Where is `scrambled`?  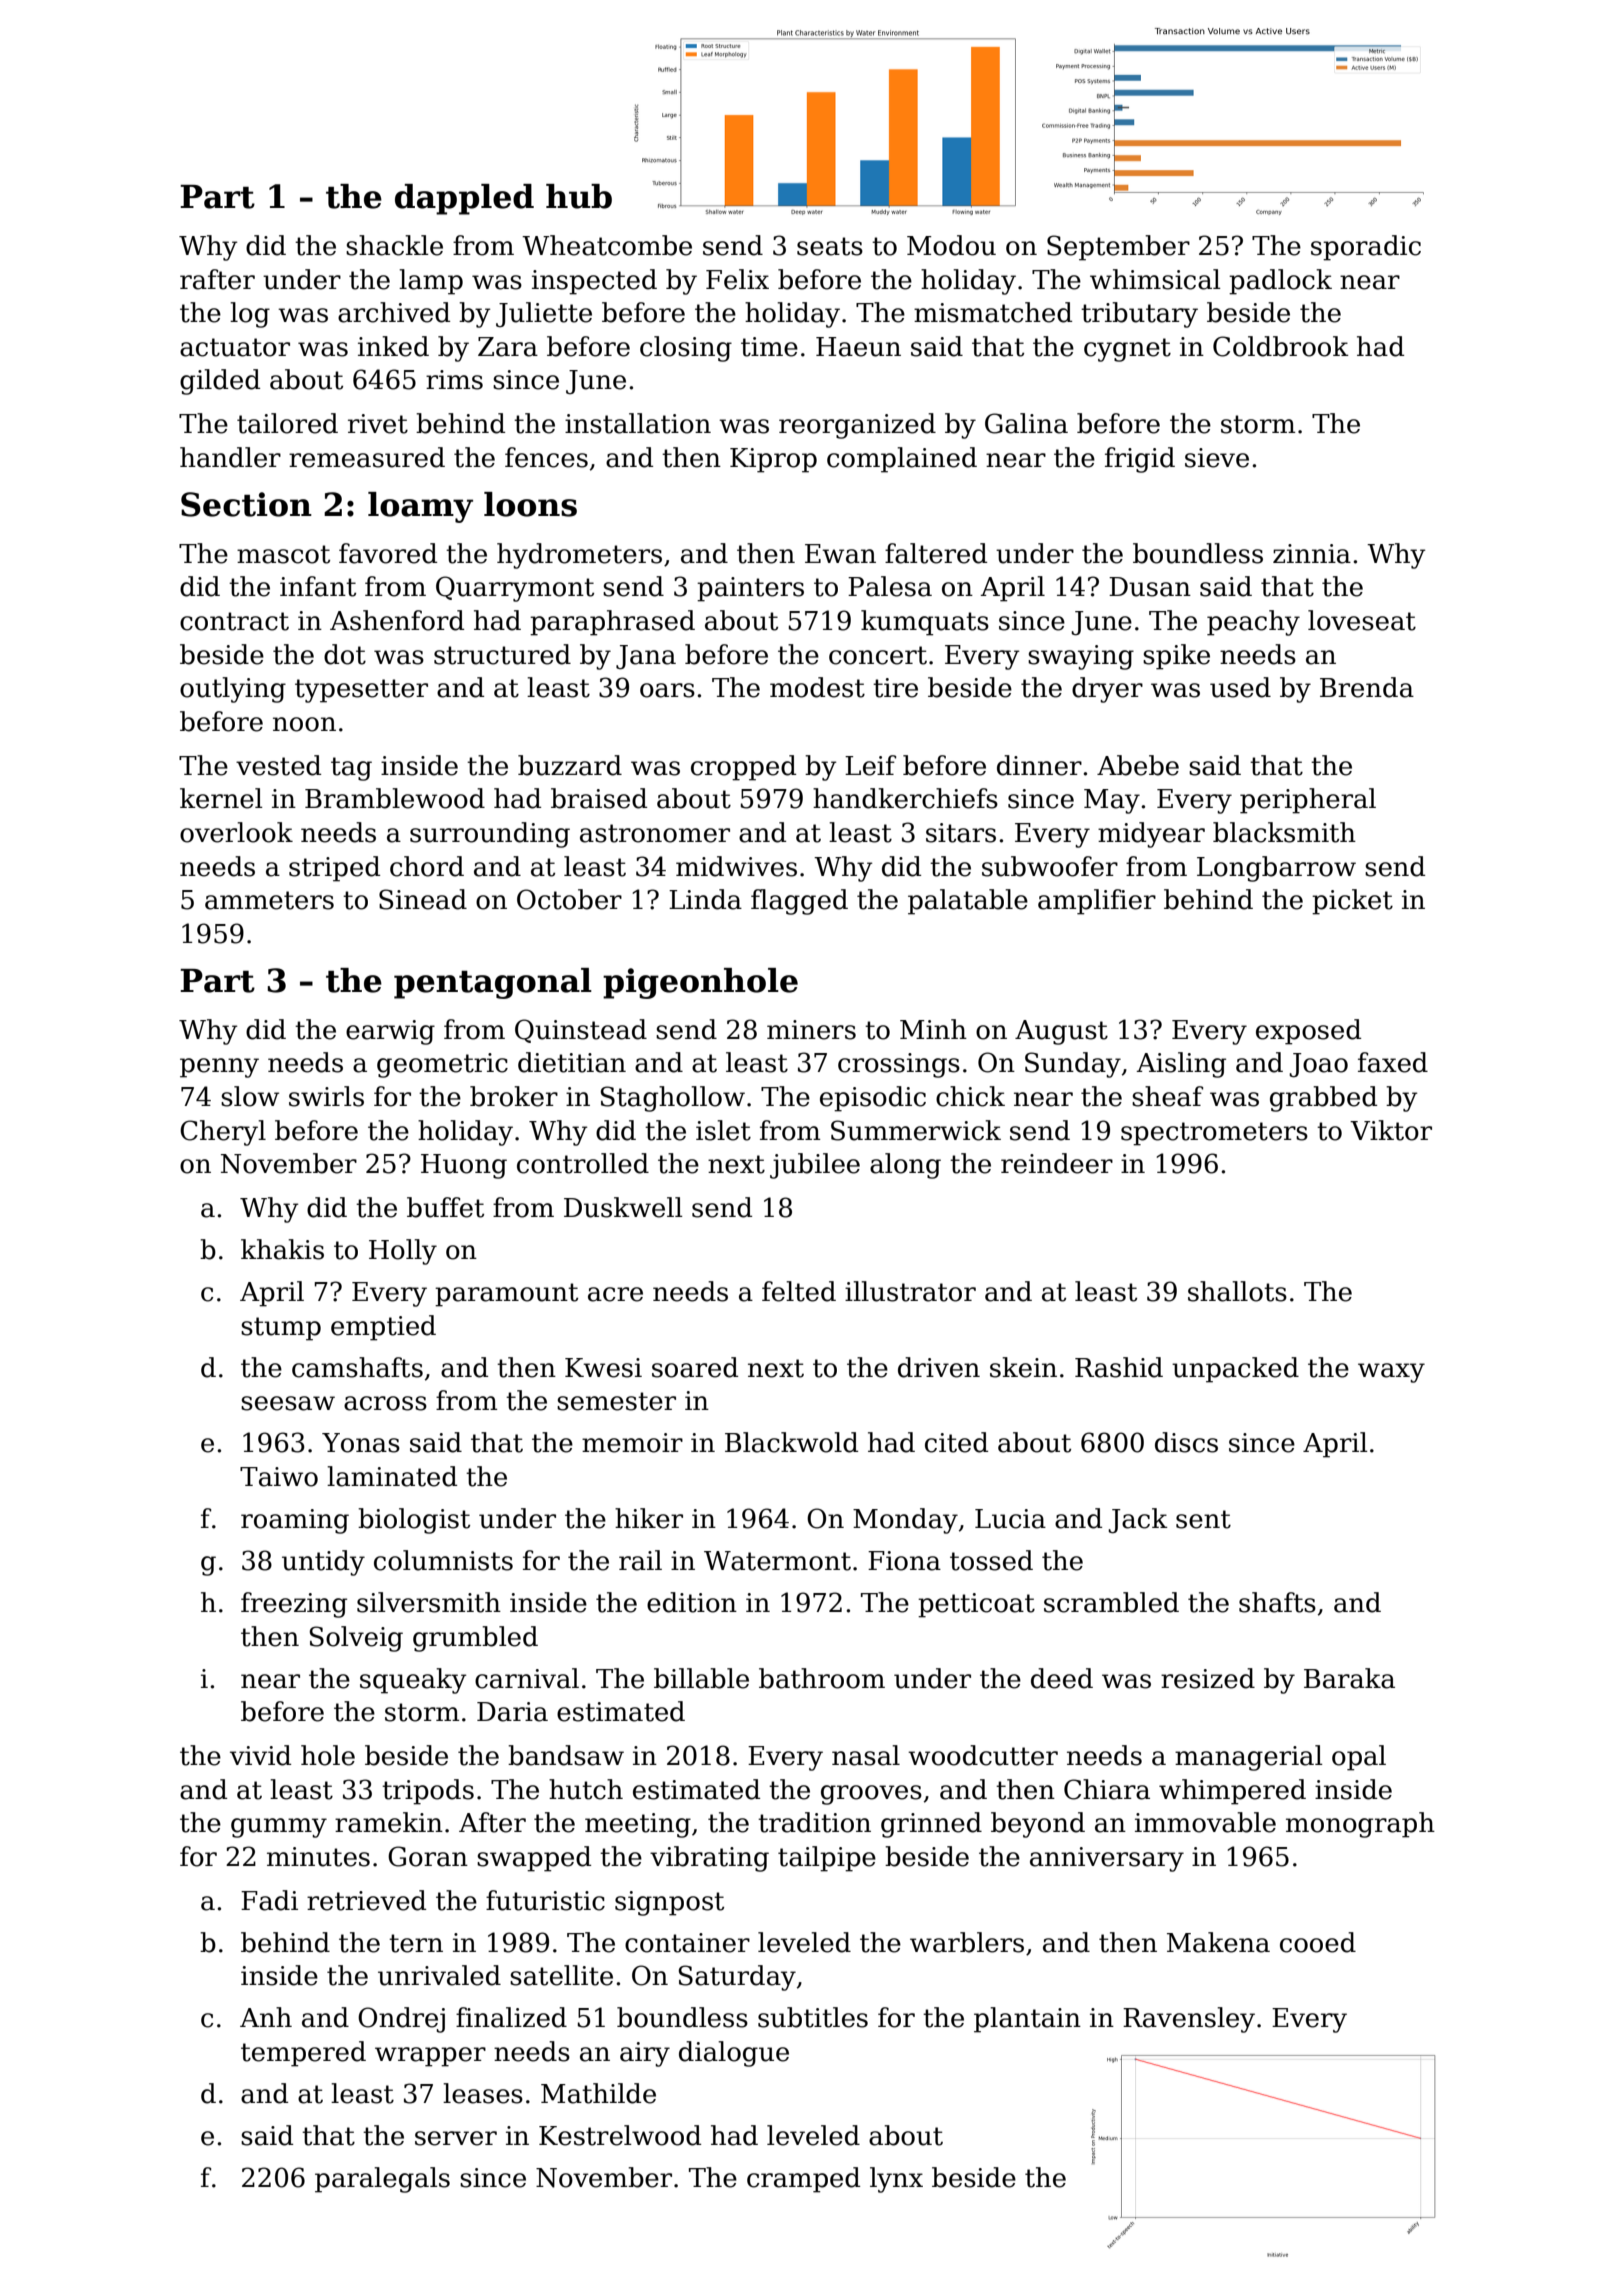 scrambled is located at coordinates (1111, 1602).
